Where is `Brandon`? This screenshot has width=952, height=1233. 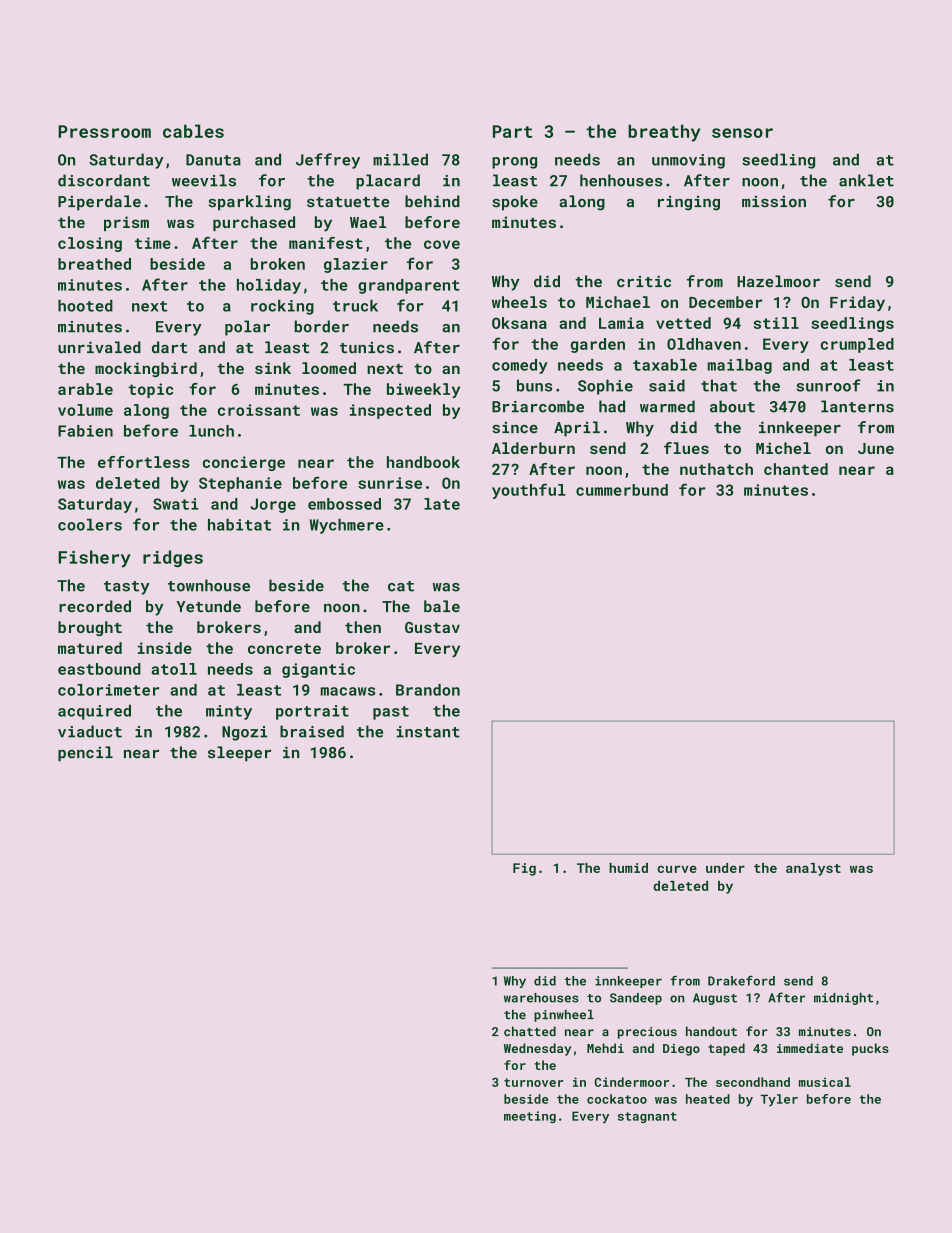
Brandon is located at coordinates (428, 690).
